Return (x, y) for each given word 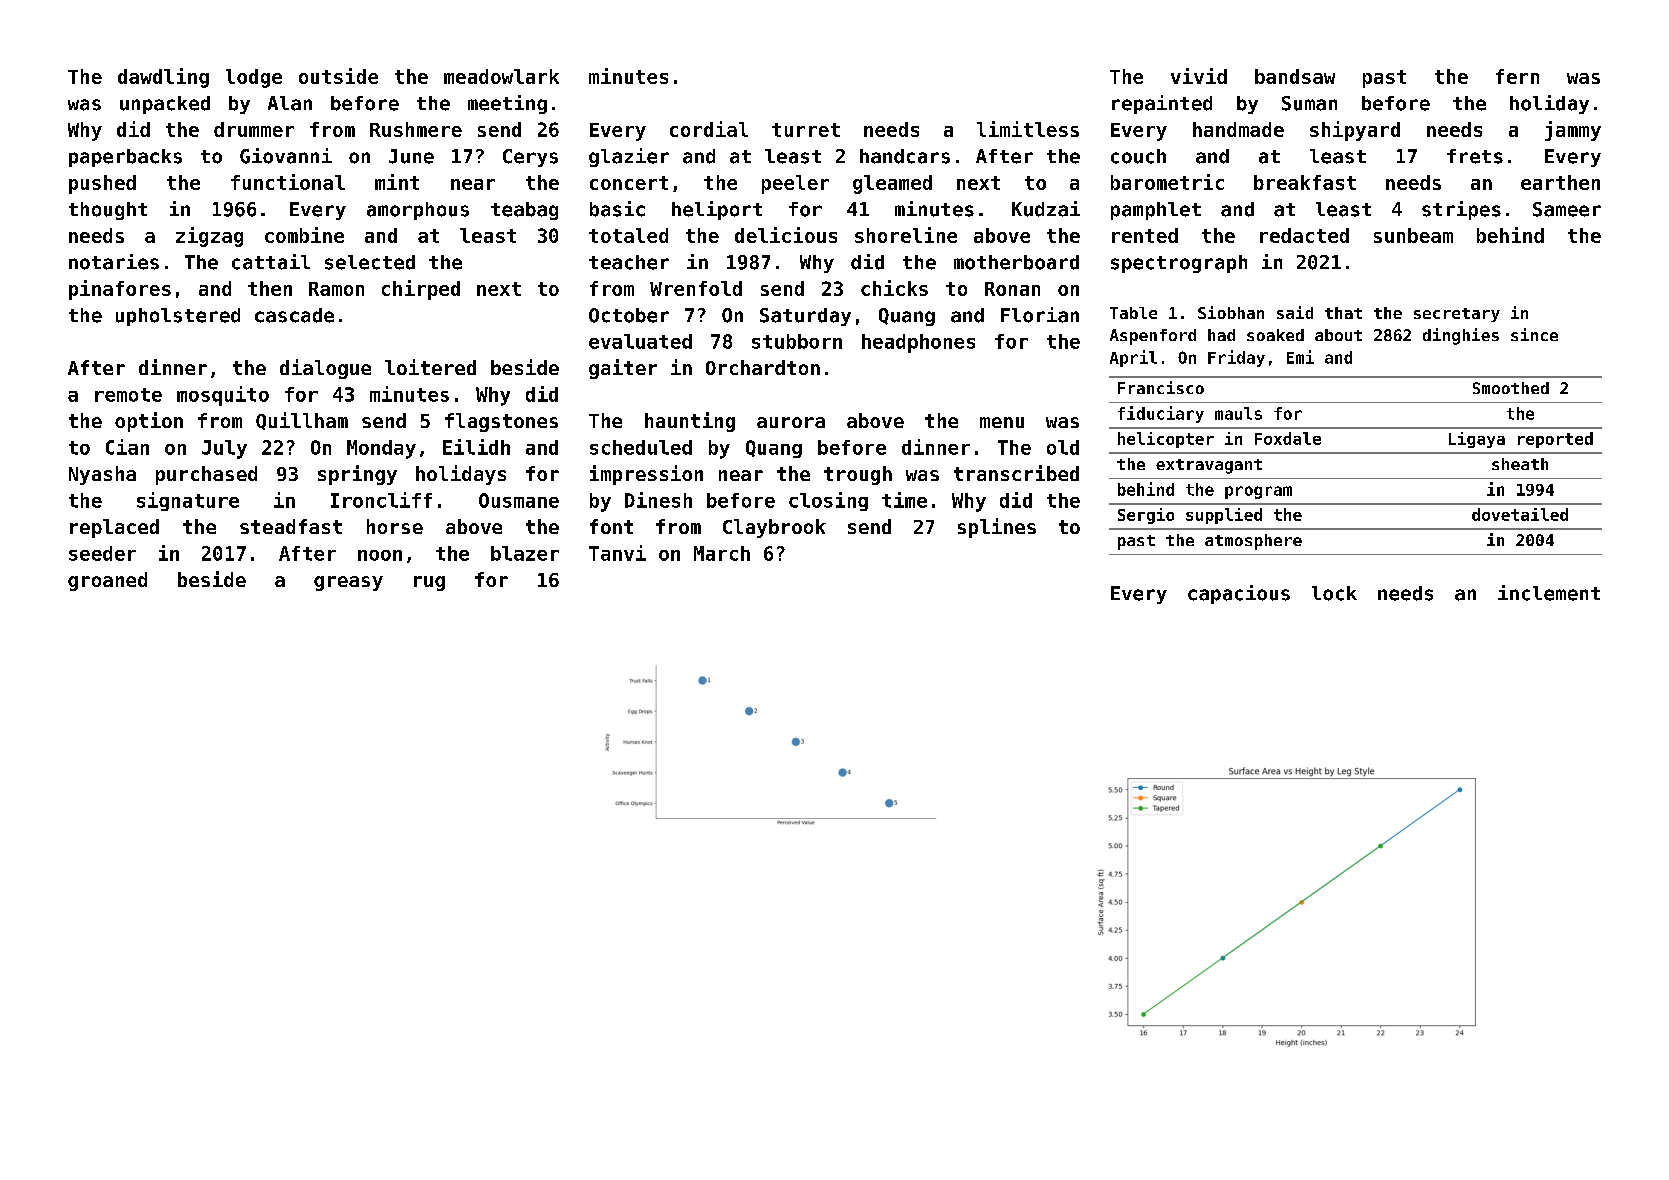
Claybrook (774, 528)
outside (338, 76)
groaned (107, 581)
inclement (1549, 593)
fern (1517, 76)
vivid (1199, 76)
